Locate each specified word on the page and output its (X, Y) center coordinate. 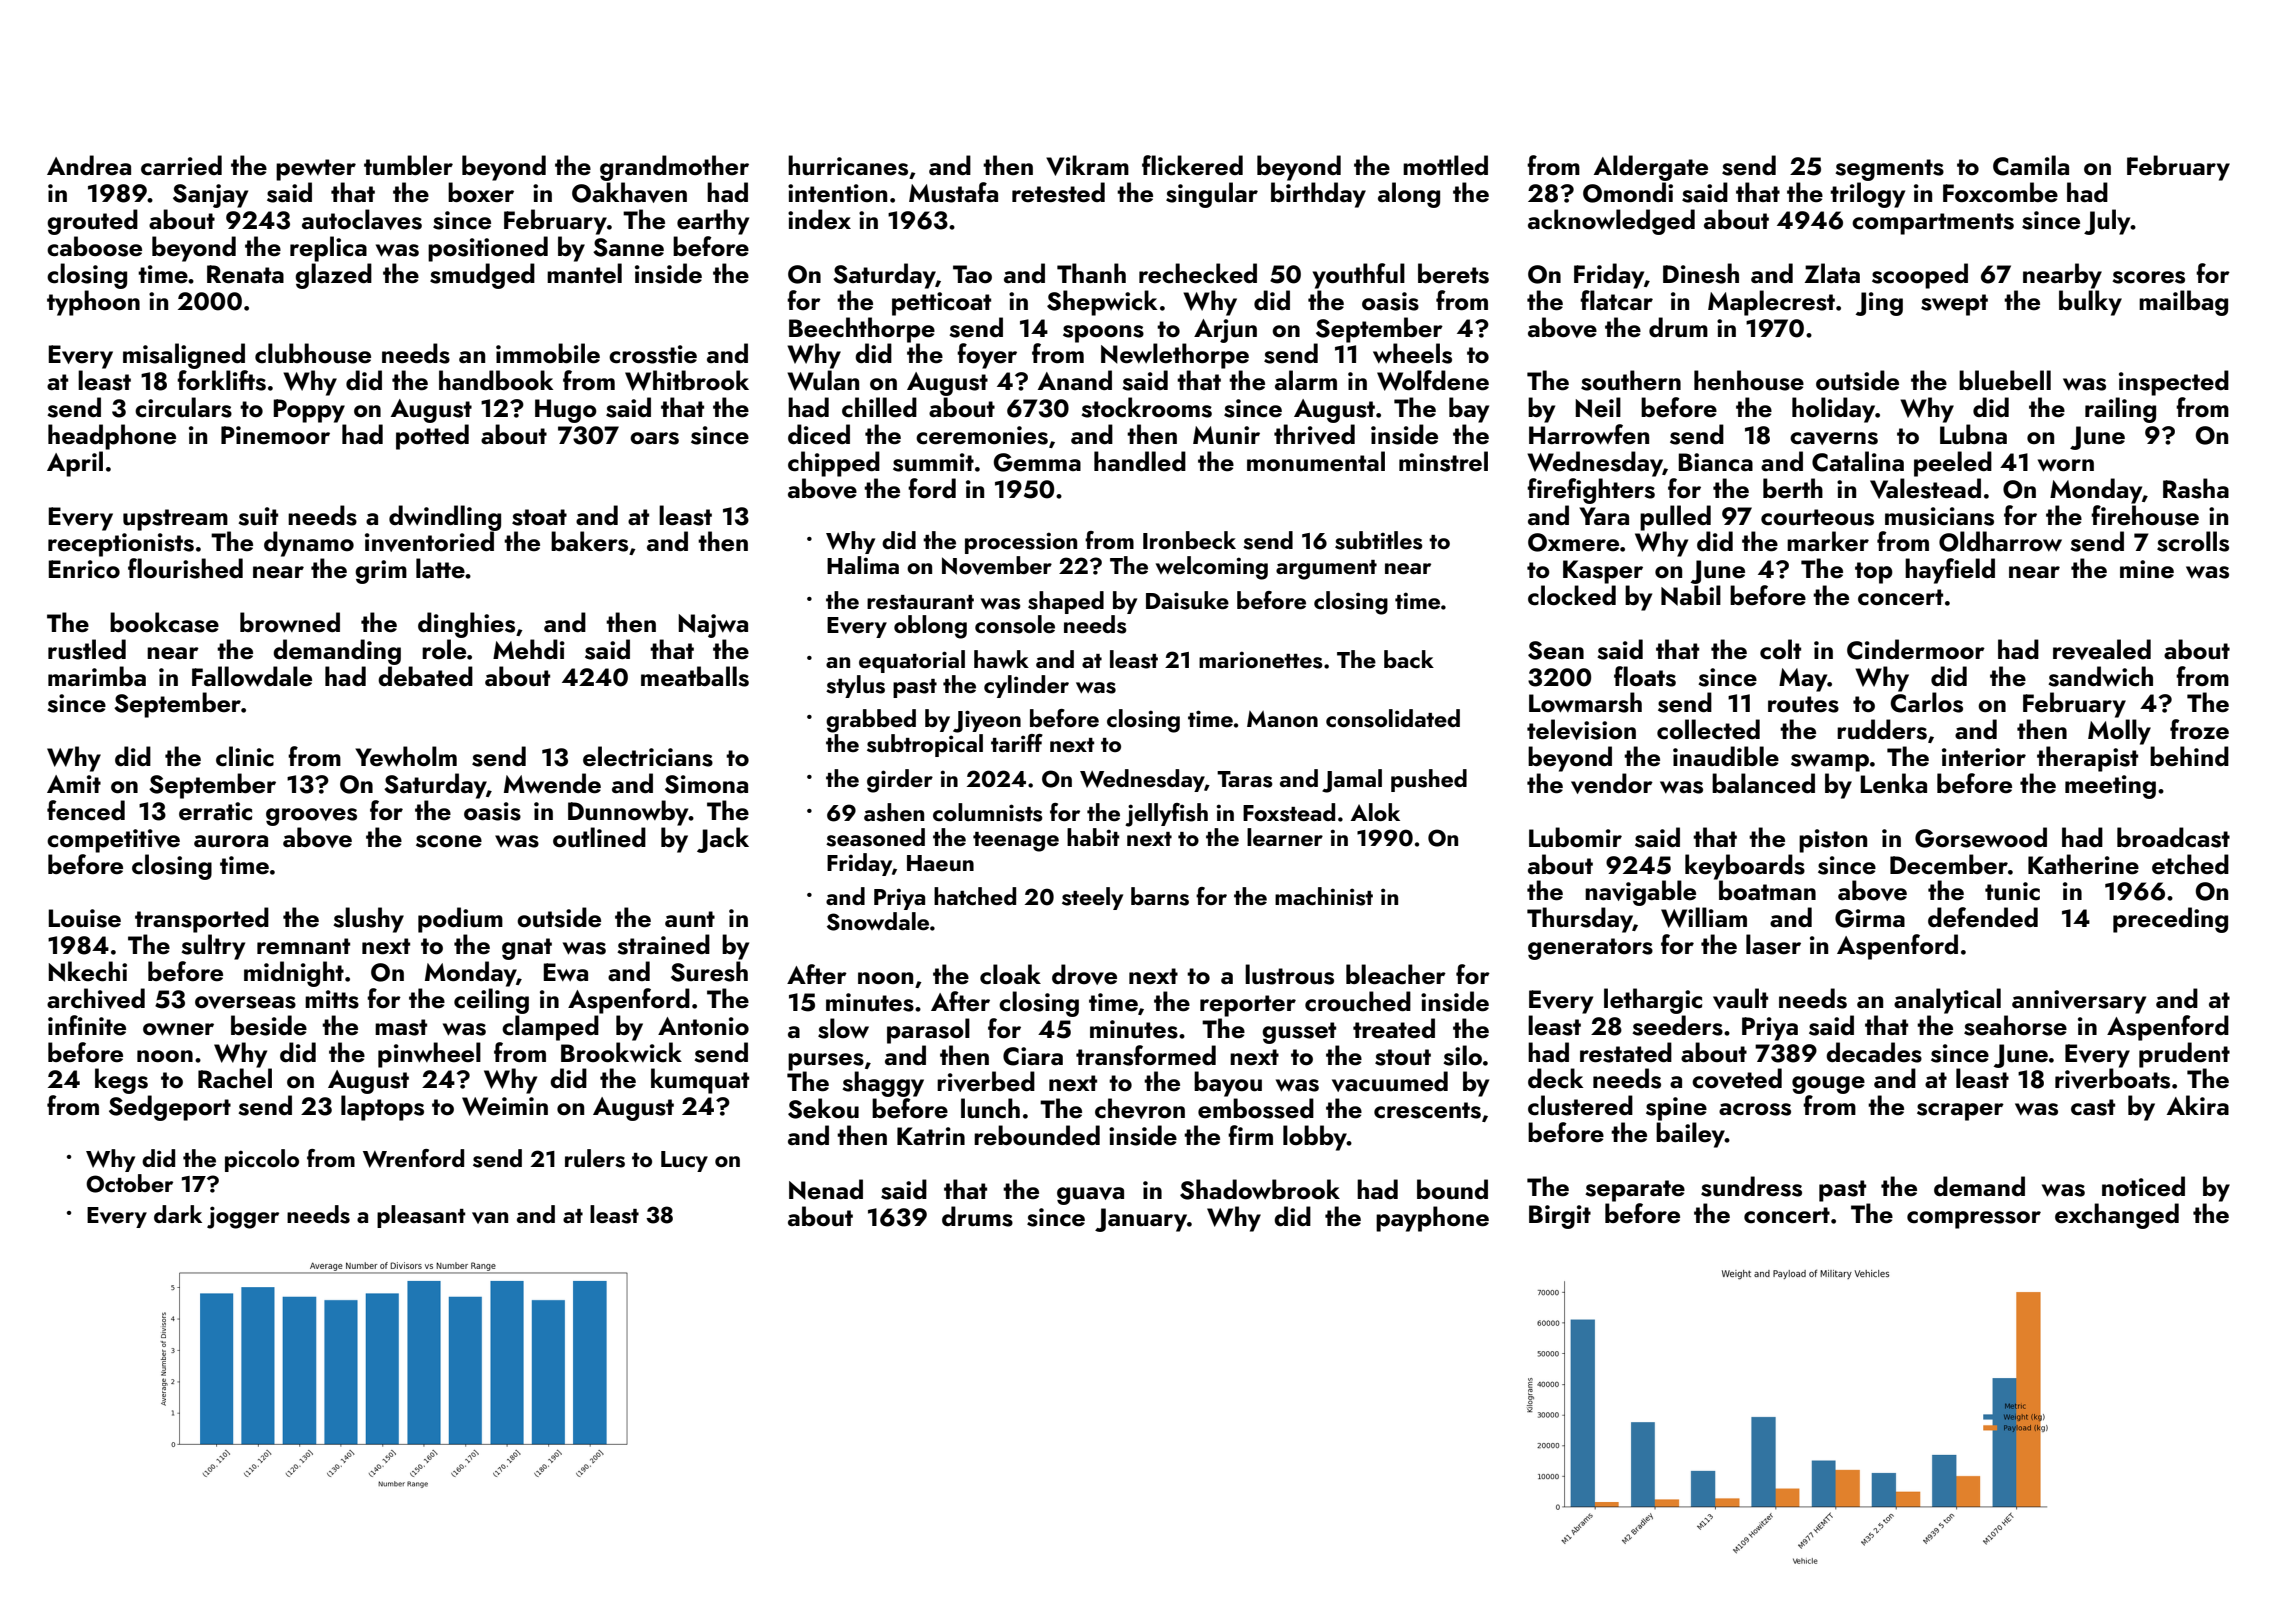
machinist (1324, 896)
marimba (97, 676)
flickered (1192, 165)
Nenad (826, 1189)
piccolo (262, 1160)
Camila (2031, 165)
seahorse (2015, 1025)
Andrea (89, 165)
